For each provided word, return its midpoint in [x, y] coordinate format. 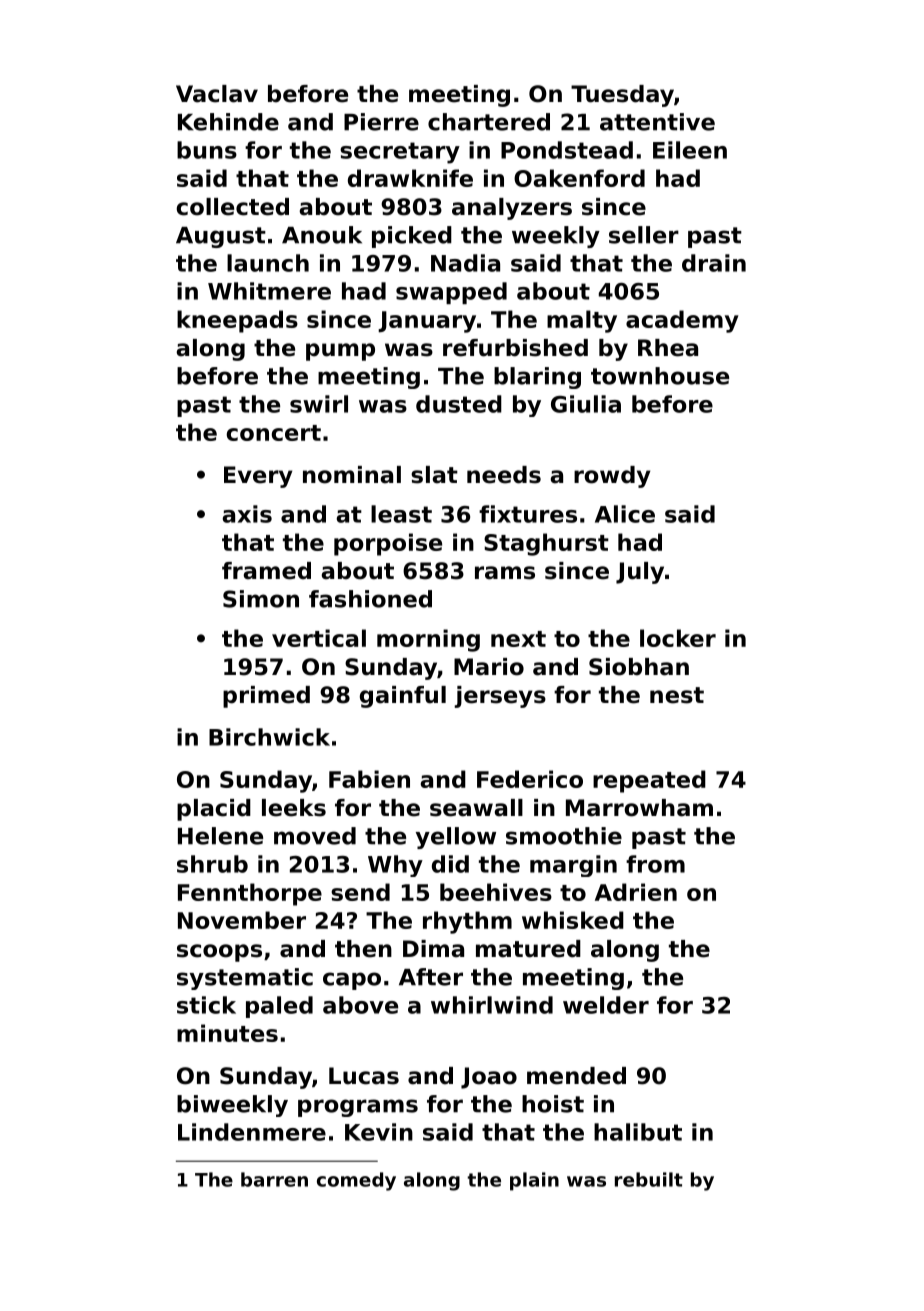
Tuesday [622, 96]
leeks [294, 808]
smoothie [564, 836]
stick [206, 1005]
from [655, 864]
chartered [489, 122]
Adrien [636, 892]
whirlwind [492, 1005]
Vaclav [217, 94]
